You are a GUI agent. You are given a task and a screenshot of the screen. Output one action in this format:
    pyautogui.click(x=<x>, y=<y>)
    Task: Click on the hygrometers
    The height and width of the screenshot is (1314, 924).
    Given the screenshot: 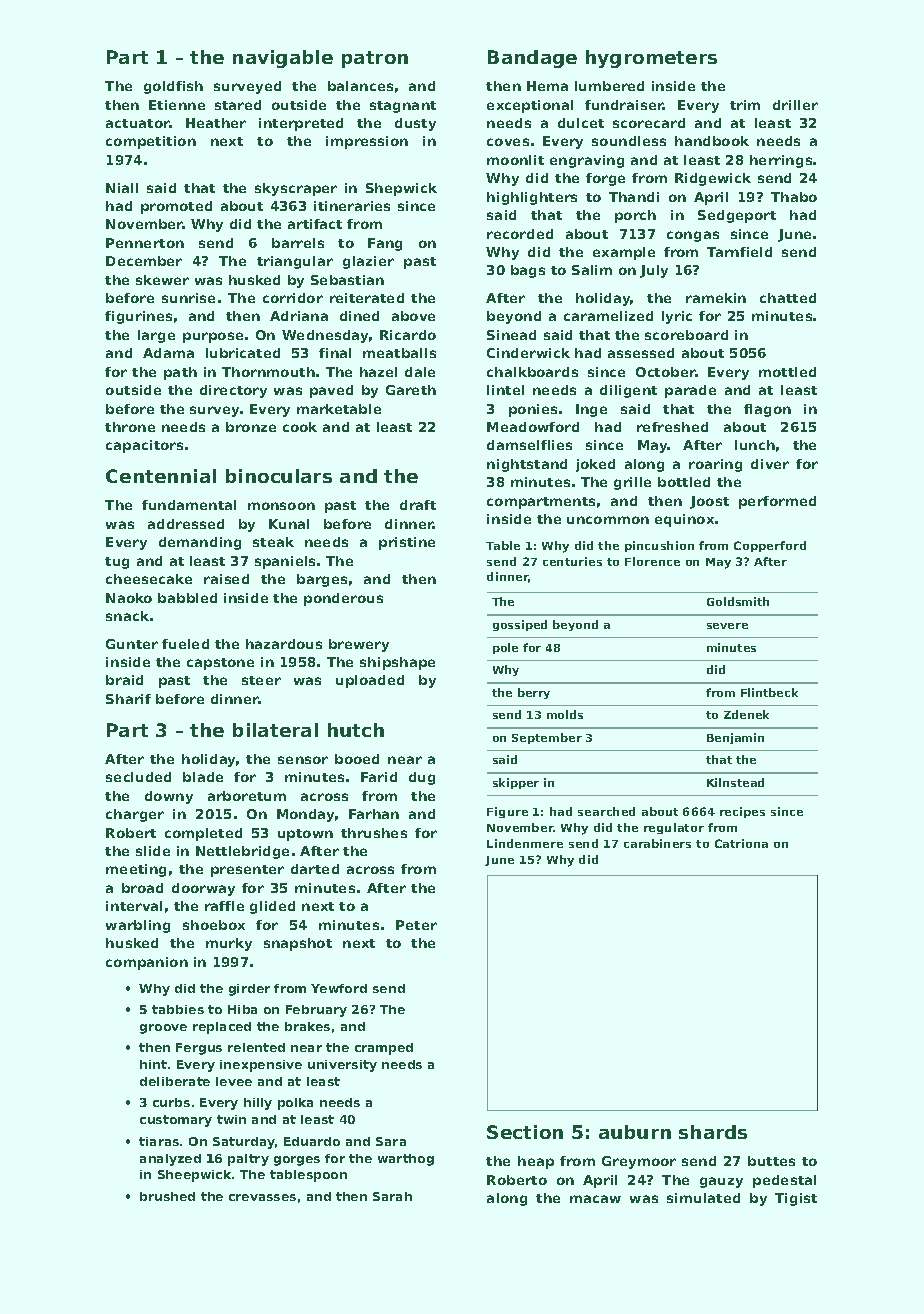 What is the action you would take?
    pyautogui.click(x=651, y=59)
